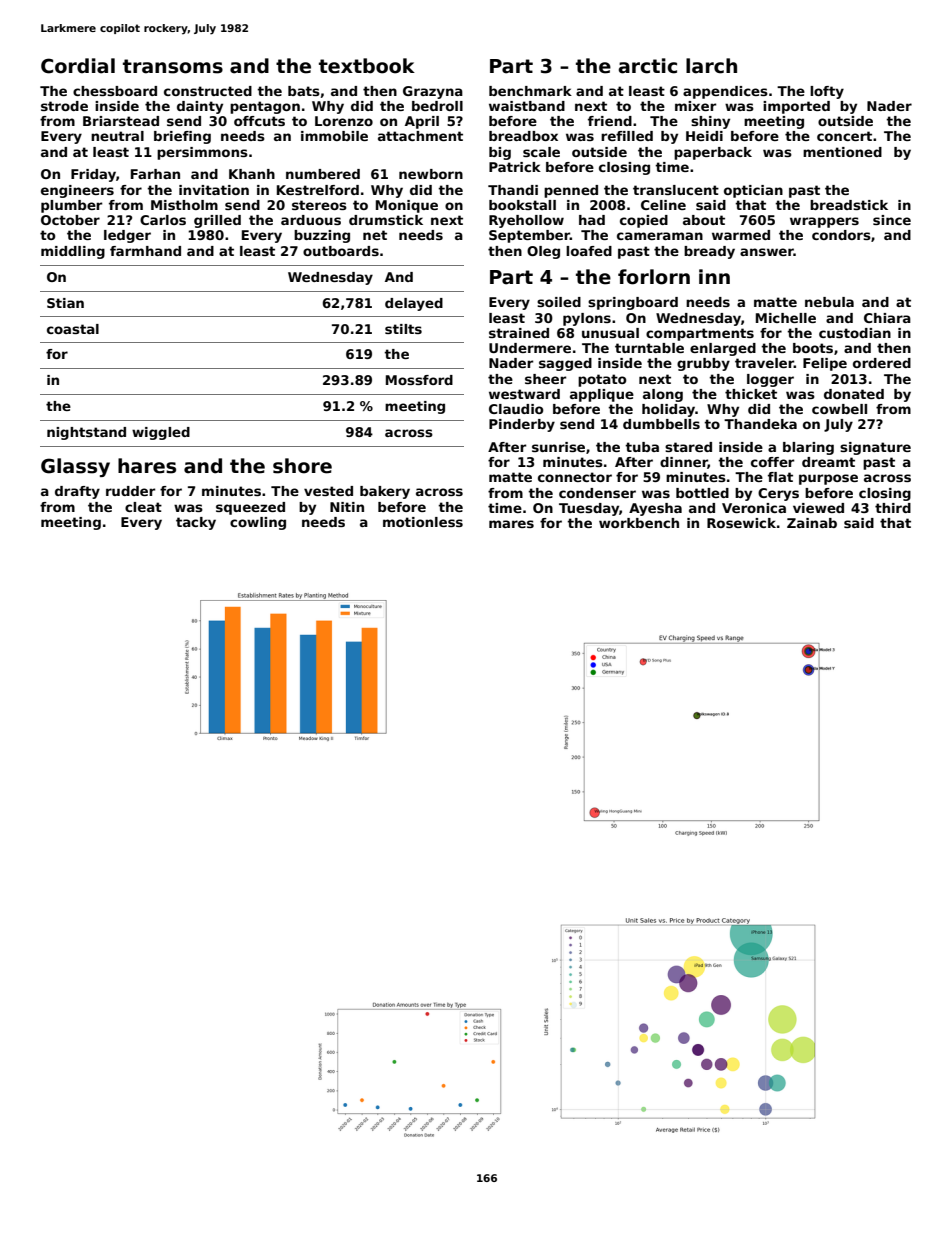  Describe the element at coordinates (527, 106) in the page. I see `waistband` at that location.
